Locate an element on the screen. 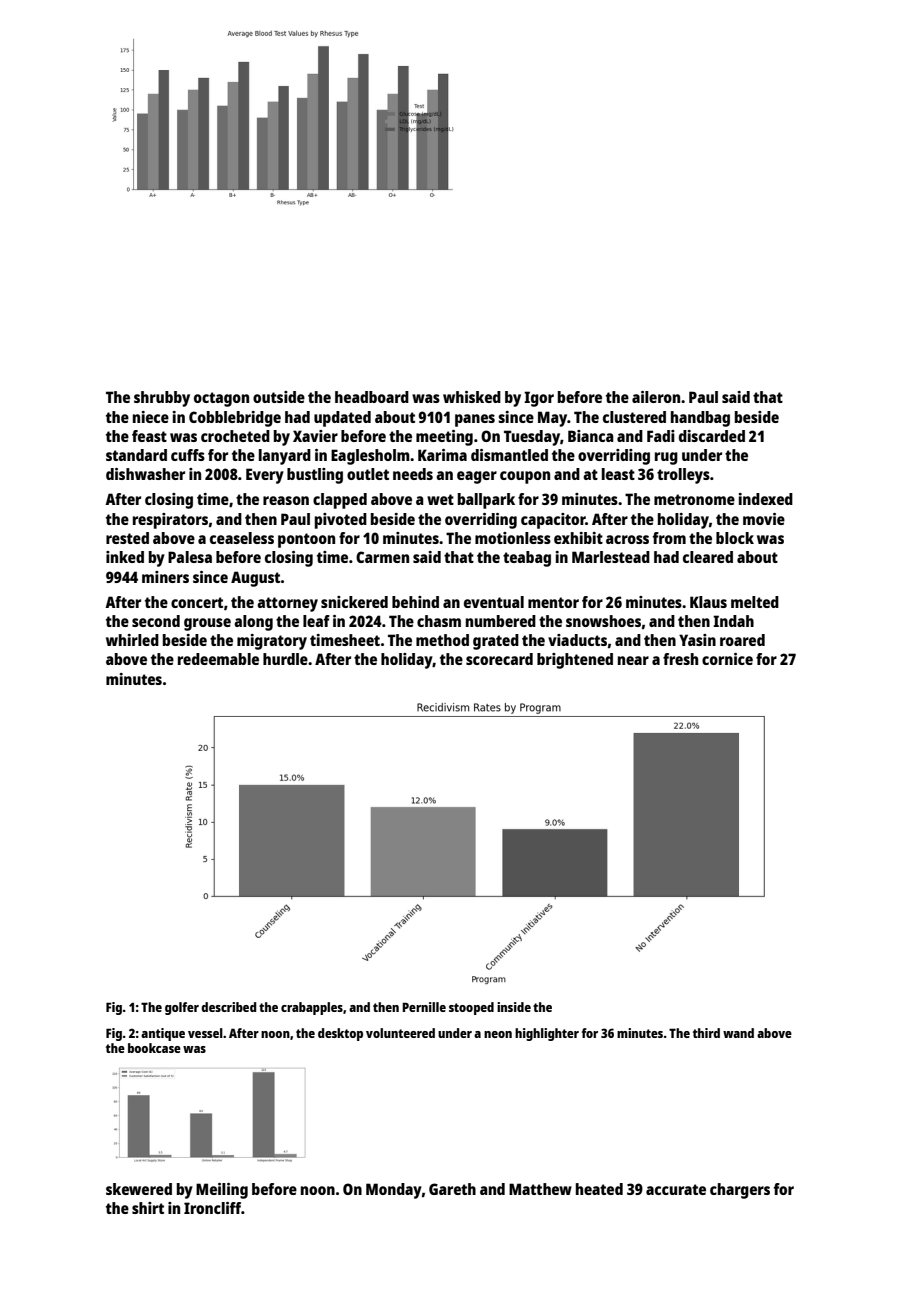 The height and width of the screenshot is (1316, 908). whirled is located at coordinates (132, 640).
